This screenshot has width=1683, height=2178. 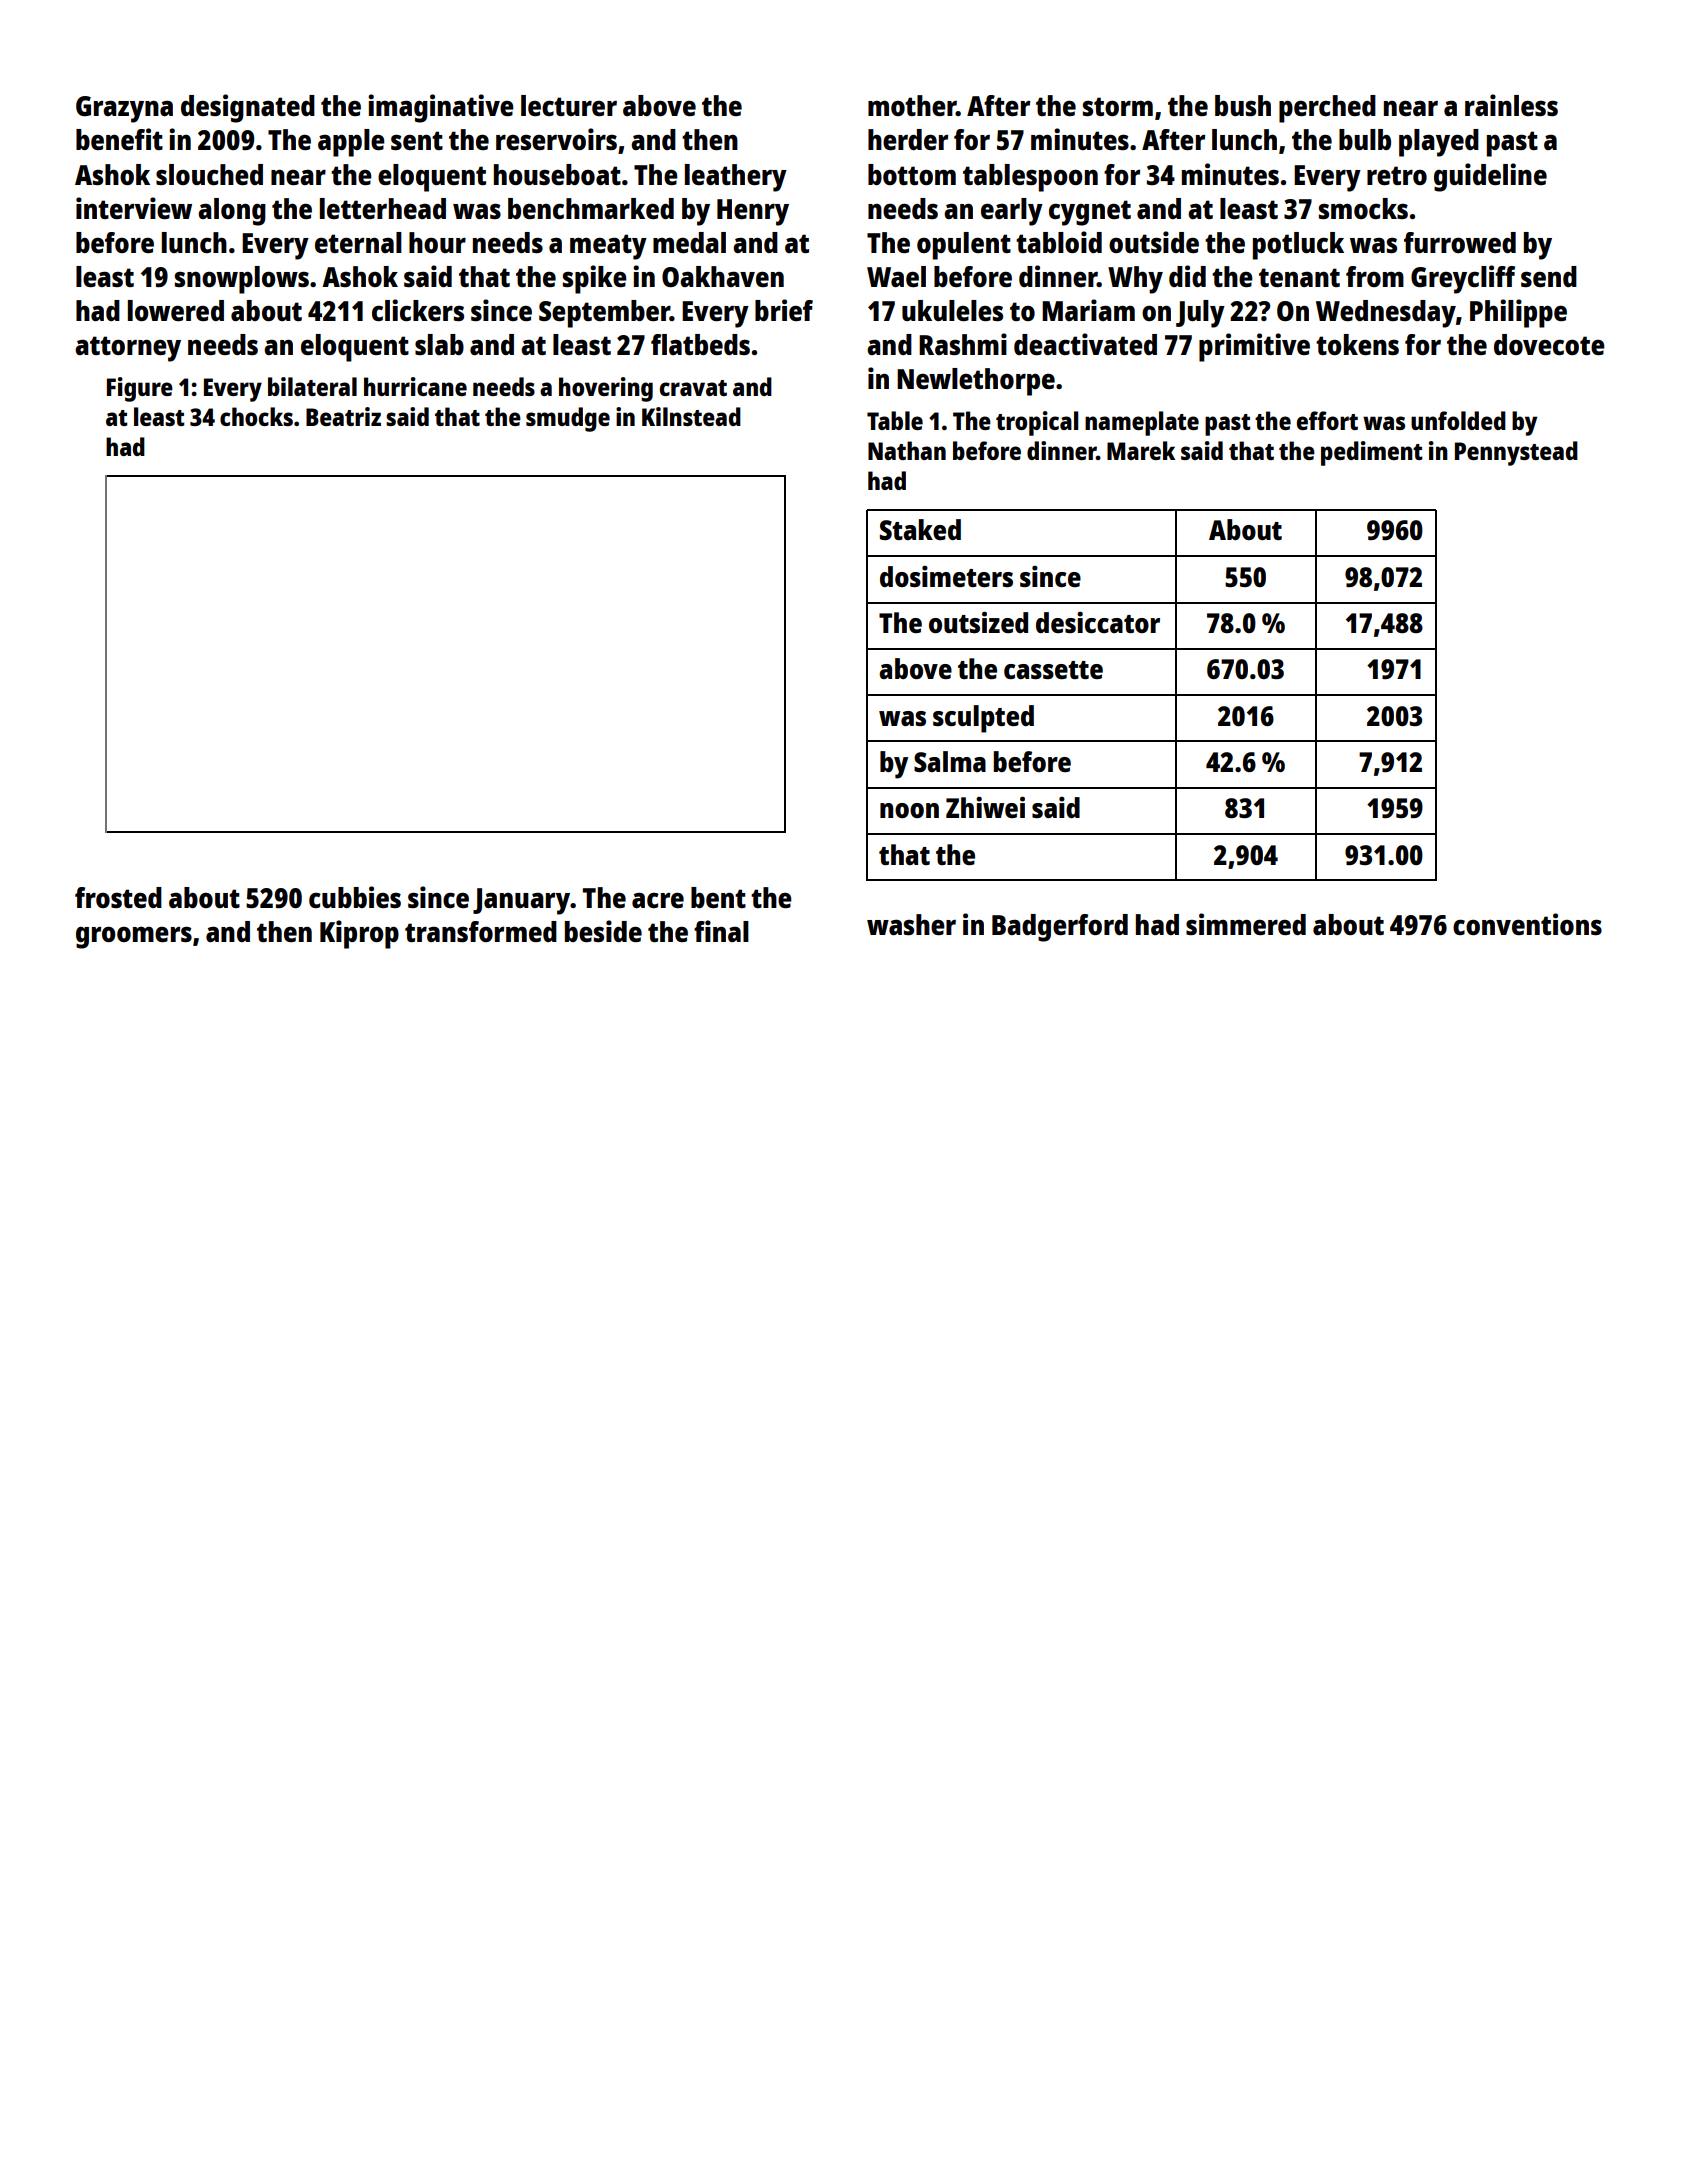 What do you see at coordinates (140, 389) in the screenshot?
I see `Figure` at bounding box center [140, 389].
